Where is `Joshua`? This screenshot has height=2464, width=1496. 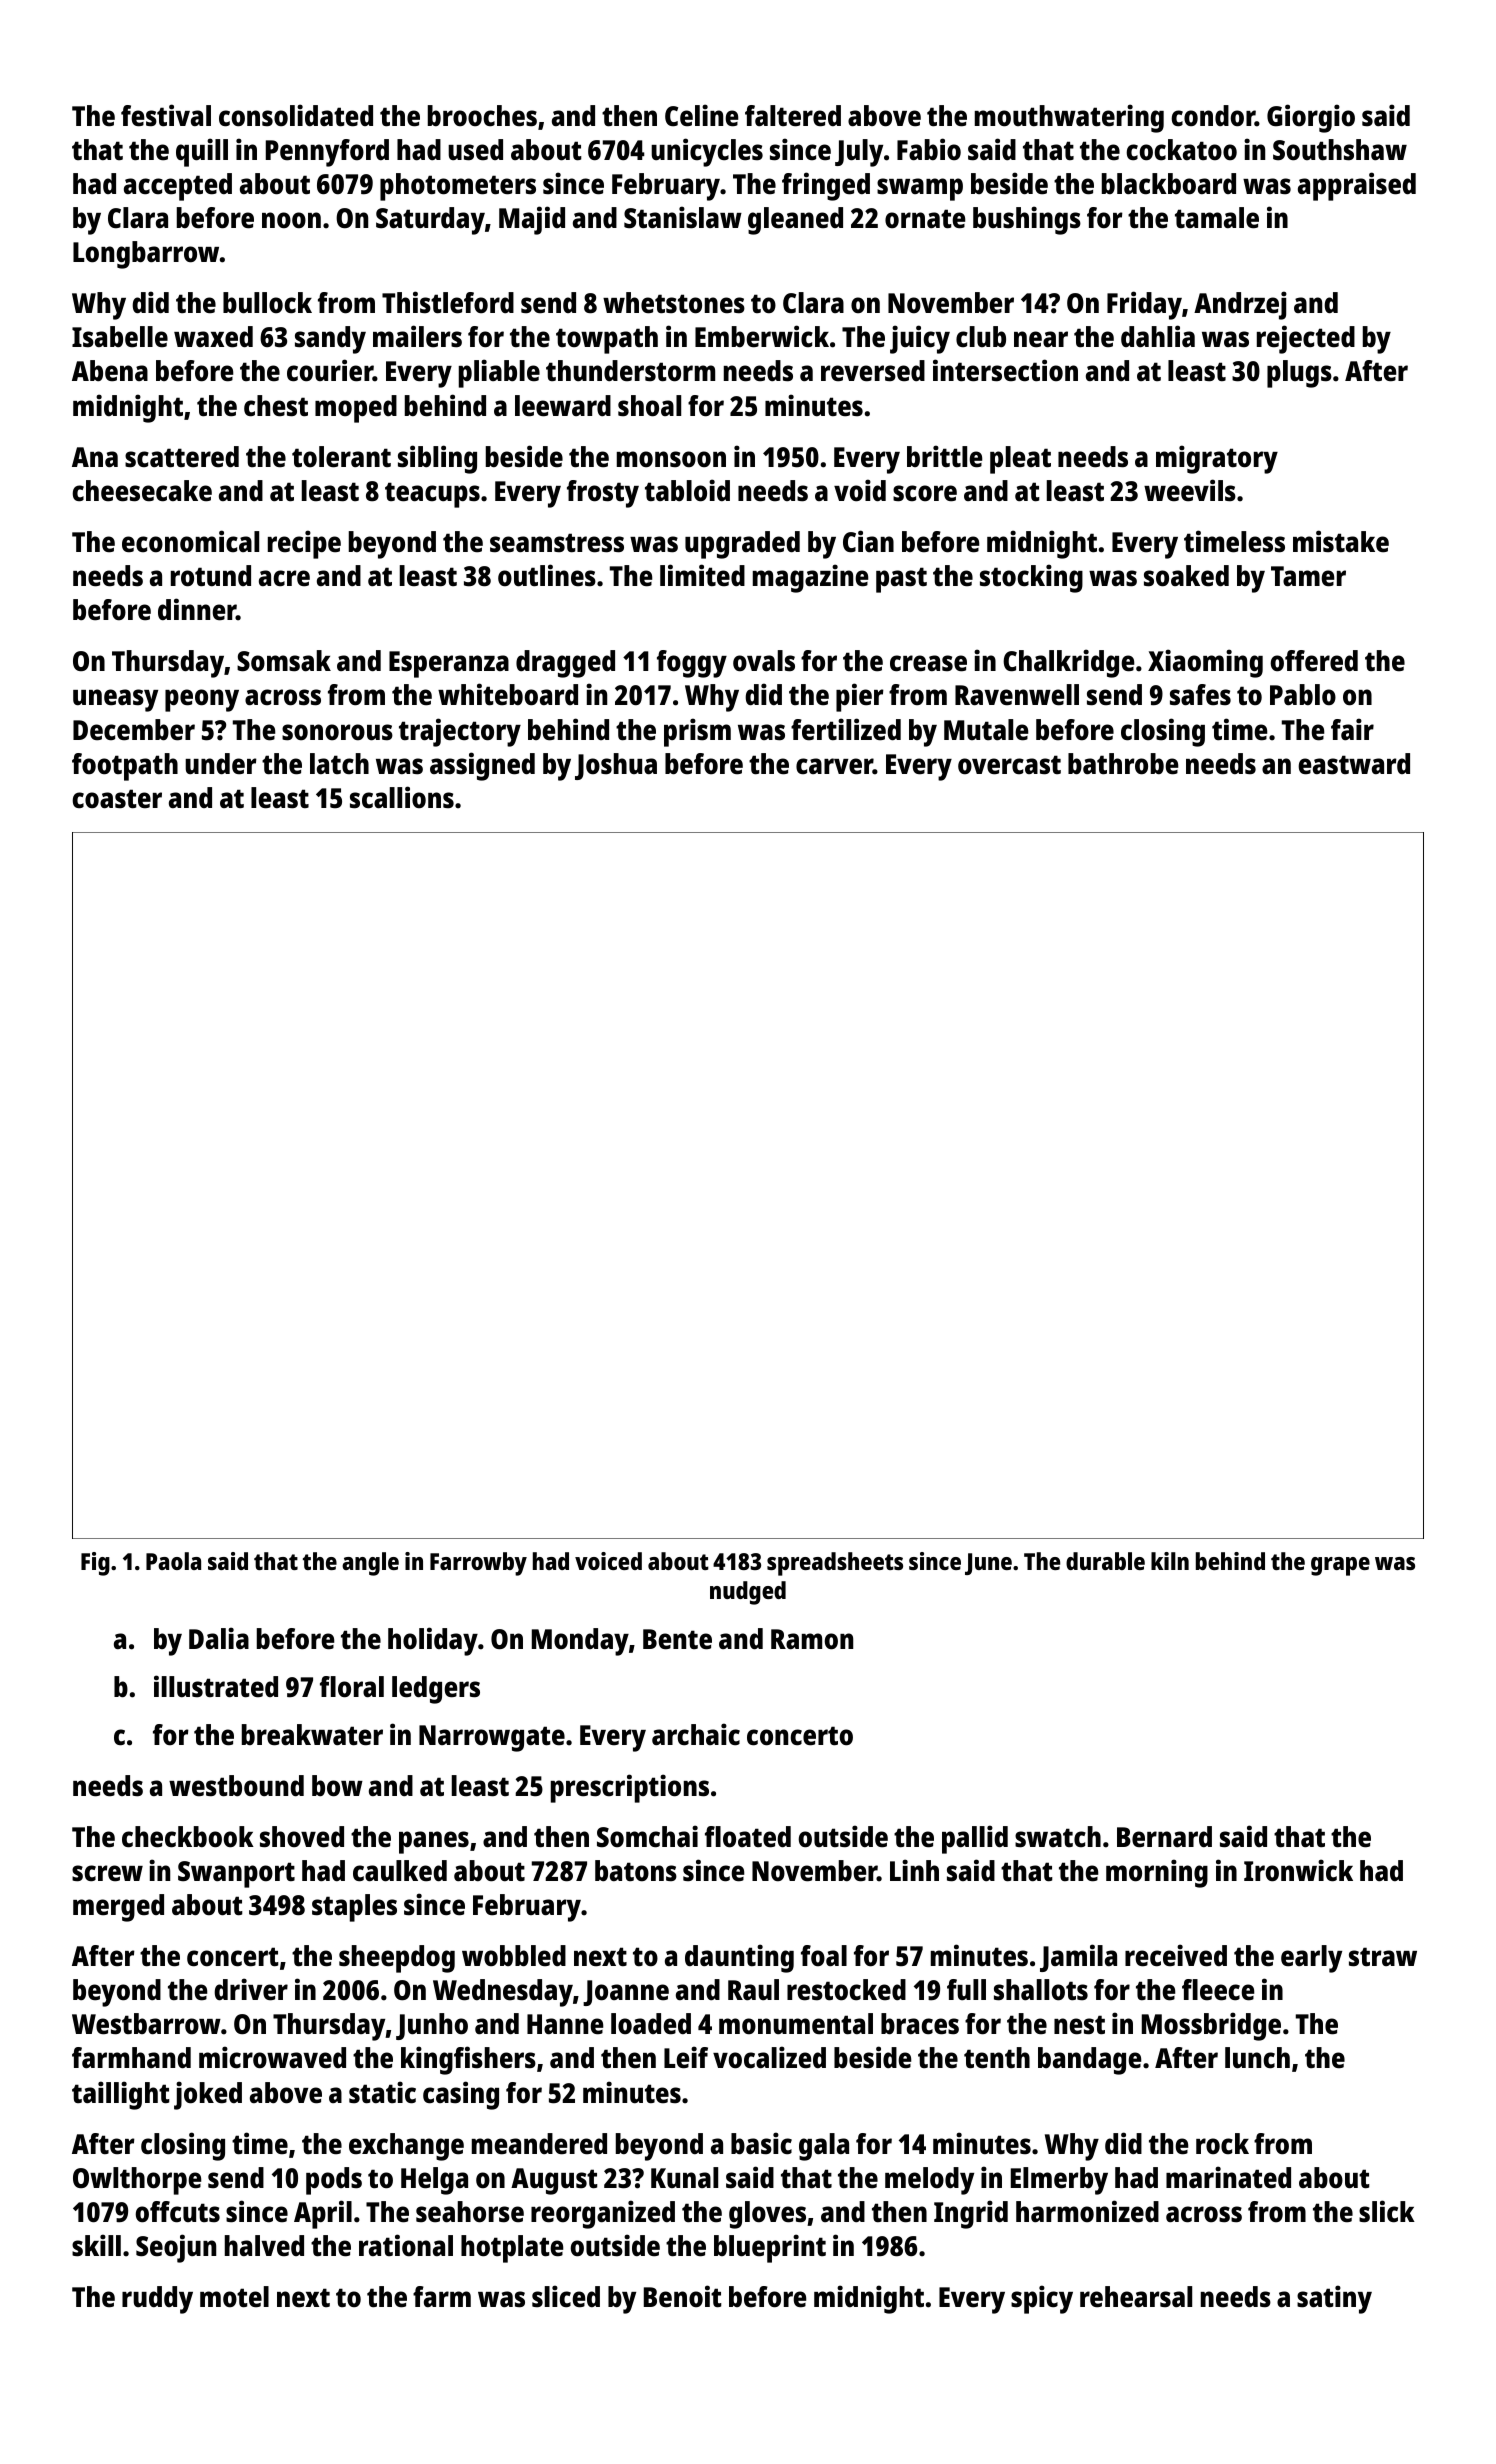 Joshua is located at coordinates (616, 766).
